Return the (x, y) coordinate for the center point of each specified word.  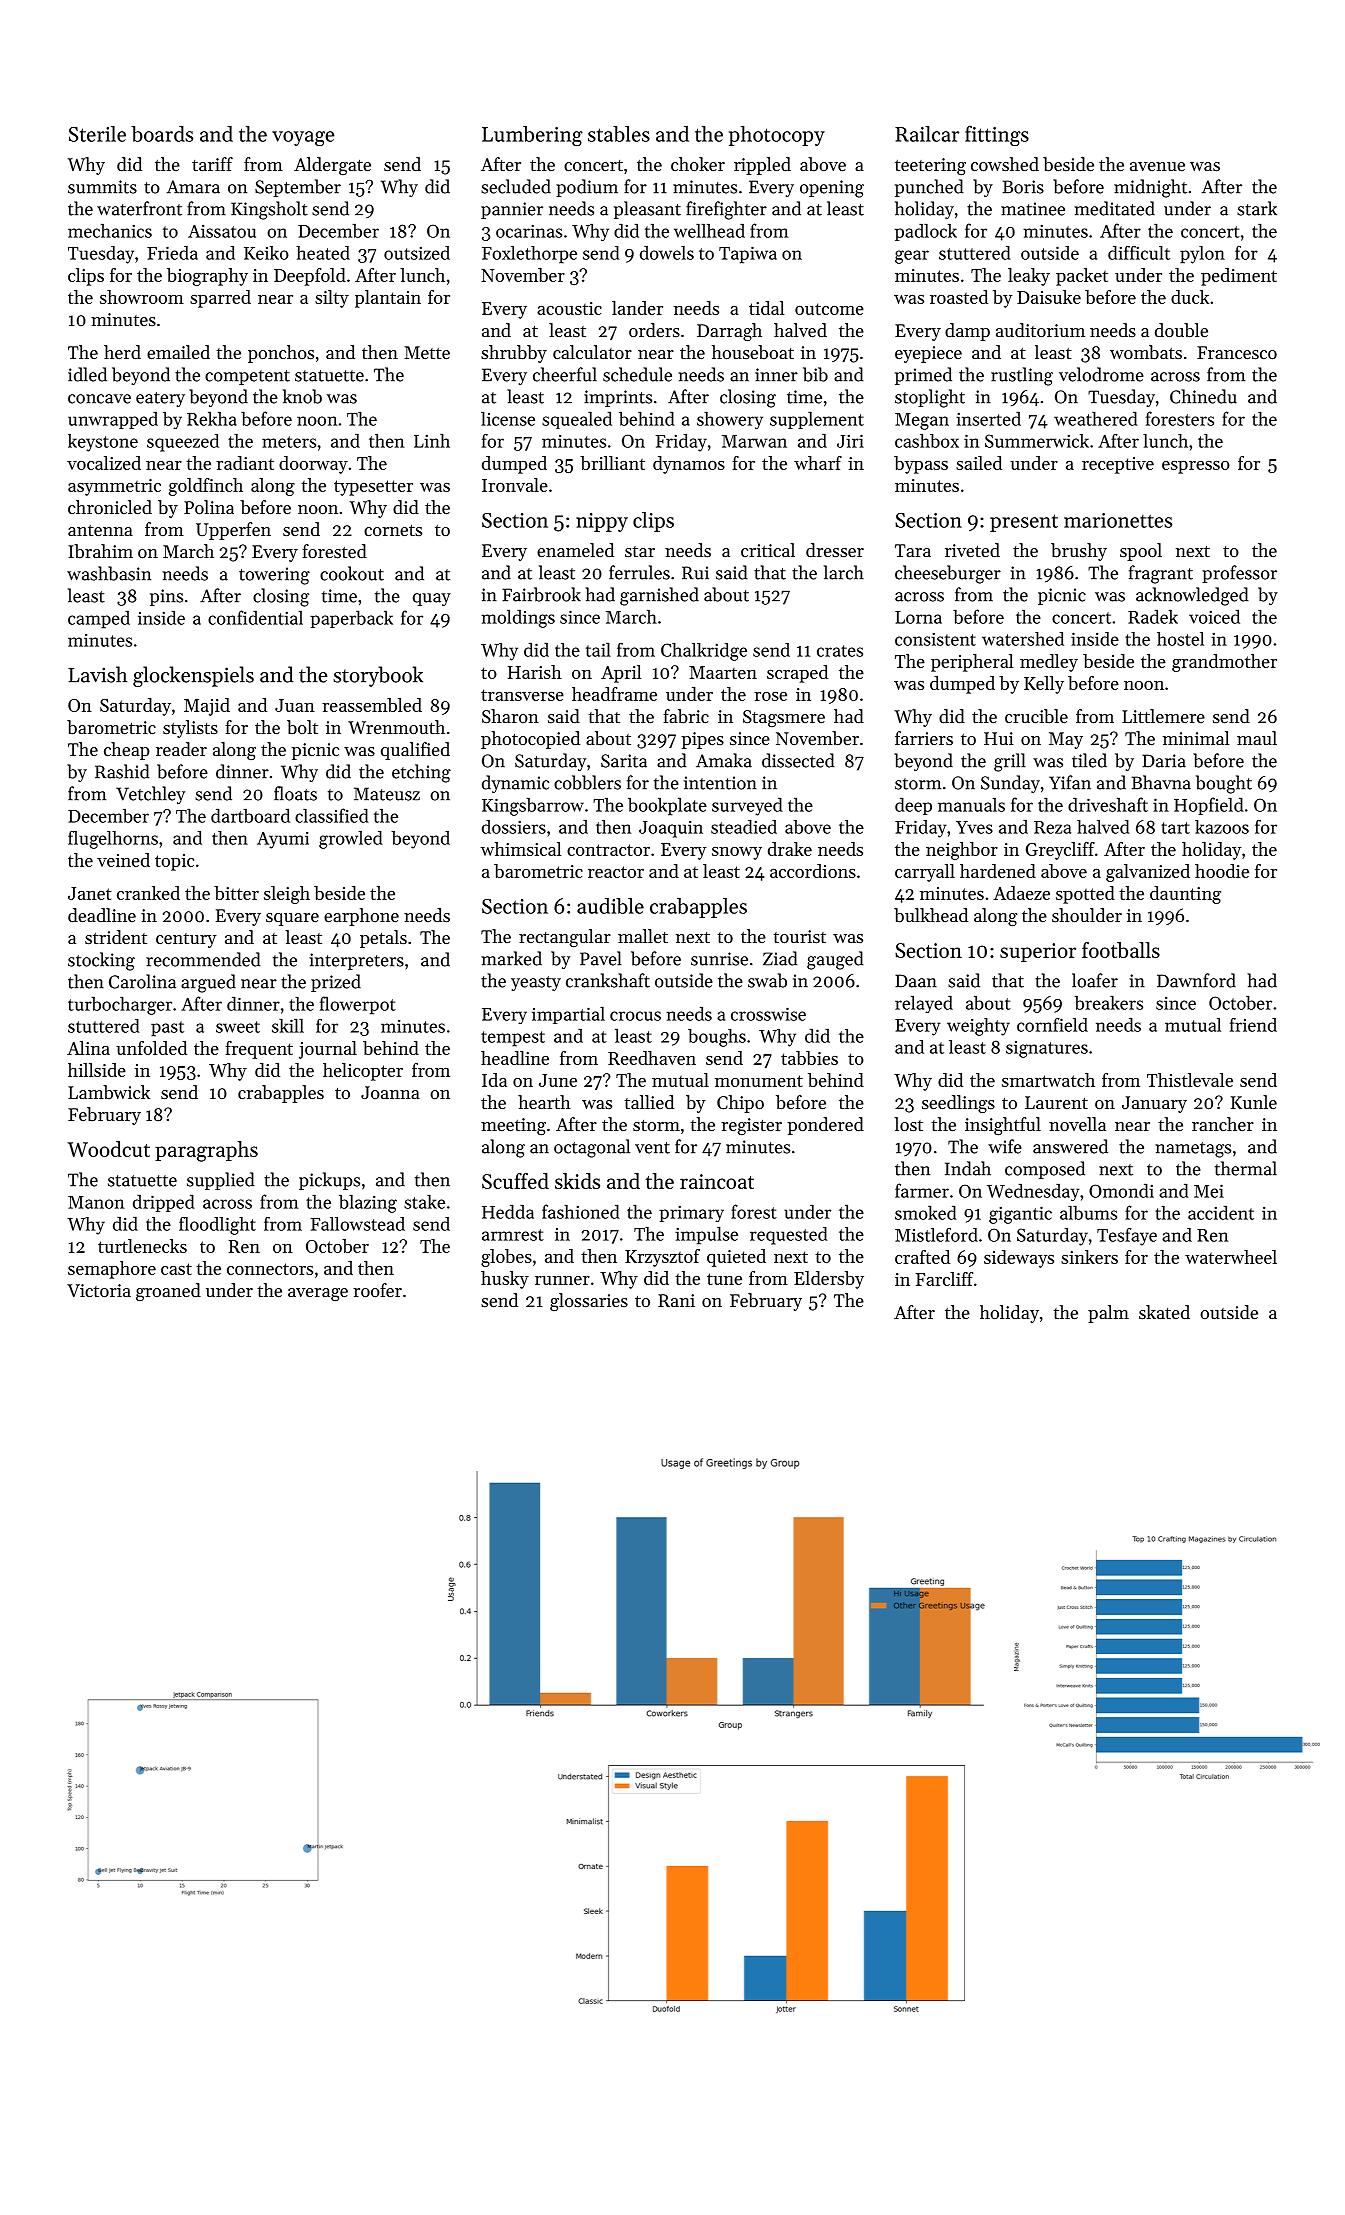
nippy (602, 522)
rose (770, 696)
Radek (1153, 616)
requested (789, 1236)
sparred (220, 299)
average (318, 1294)
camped (99, 619)
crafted (922, 1257)
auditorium (1040, 330)
